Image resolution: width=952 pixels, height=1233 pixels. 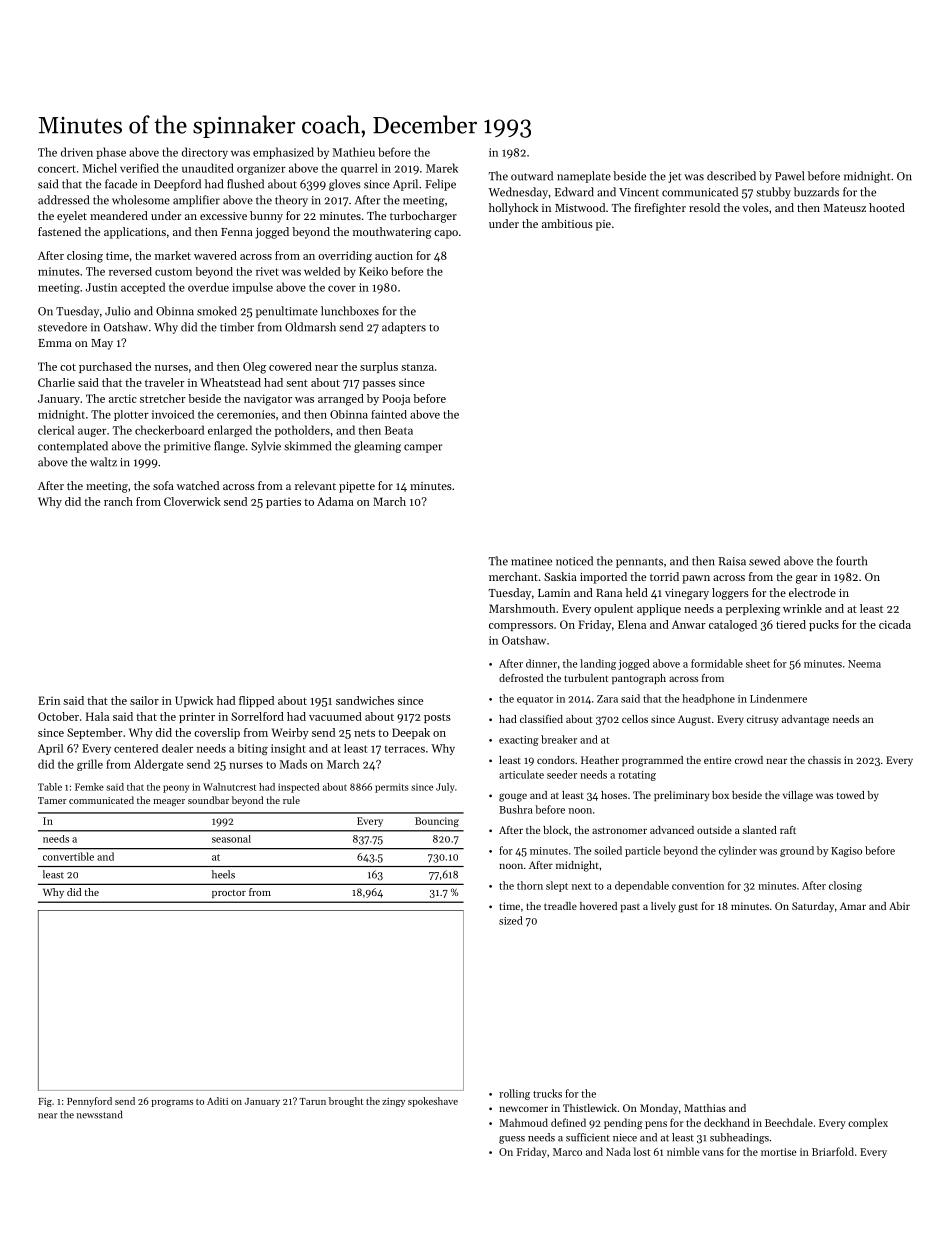 What do you see at coordinates (851, 561) in the page?
I see `fourth` at bounding box center [851, 561].
